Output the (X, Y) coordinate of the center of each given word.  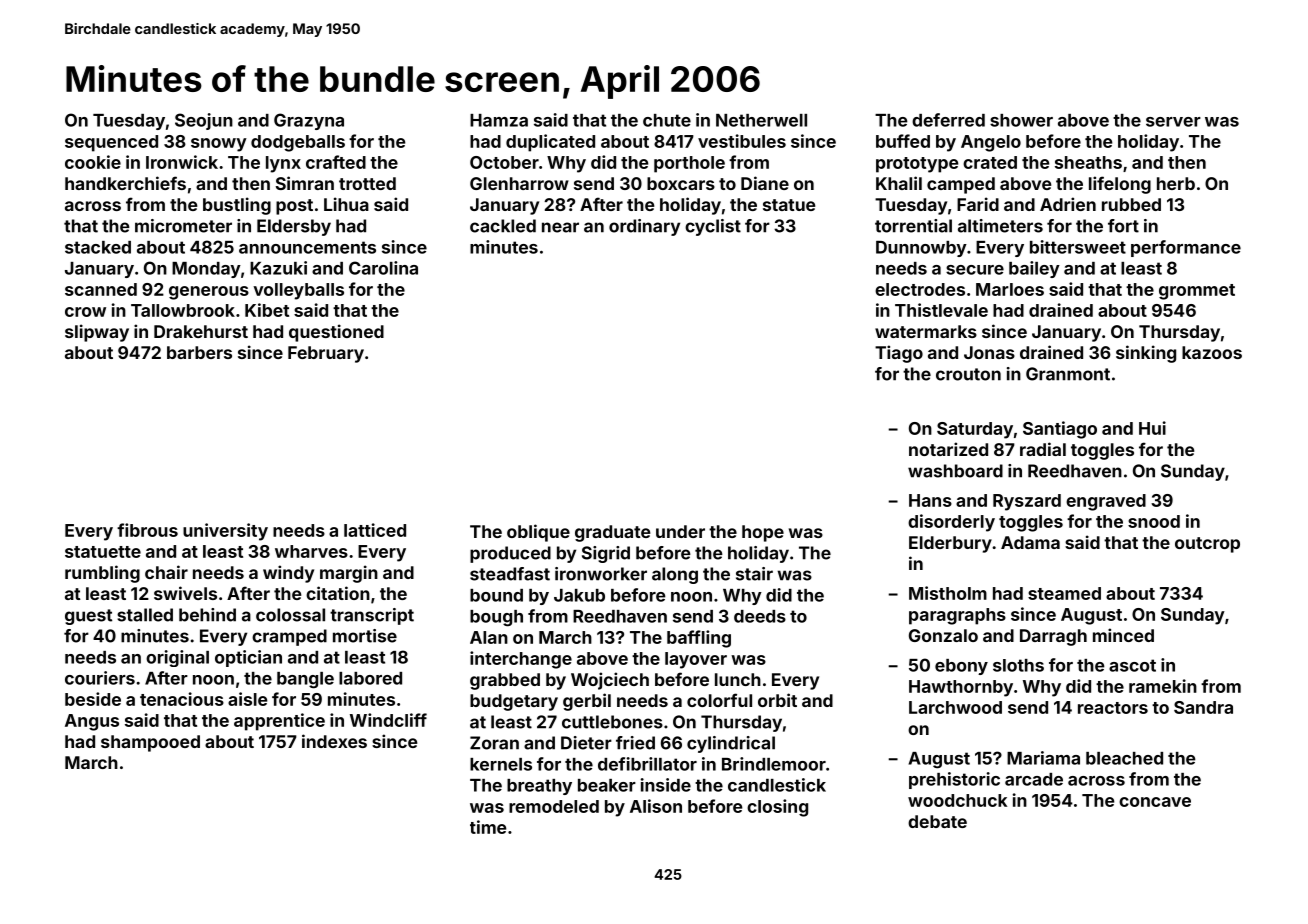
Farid (978, 204)
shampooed (150, 743)
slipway (97, 333)
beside (93, 699)
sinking (1146, 354)
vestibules (742, 141)
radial (1043, 449)
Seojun (204, 121)
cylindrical (731, 744)
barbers (199, 352)
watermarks (926, 331)
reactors (1113, 708)
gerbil (587, 702)
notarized (948, 449)
